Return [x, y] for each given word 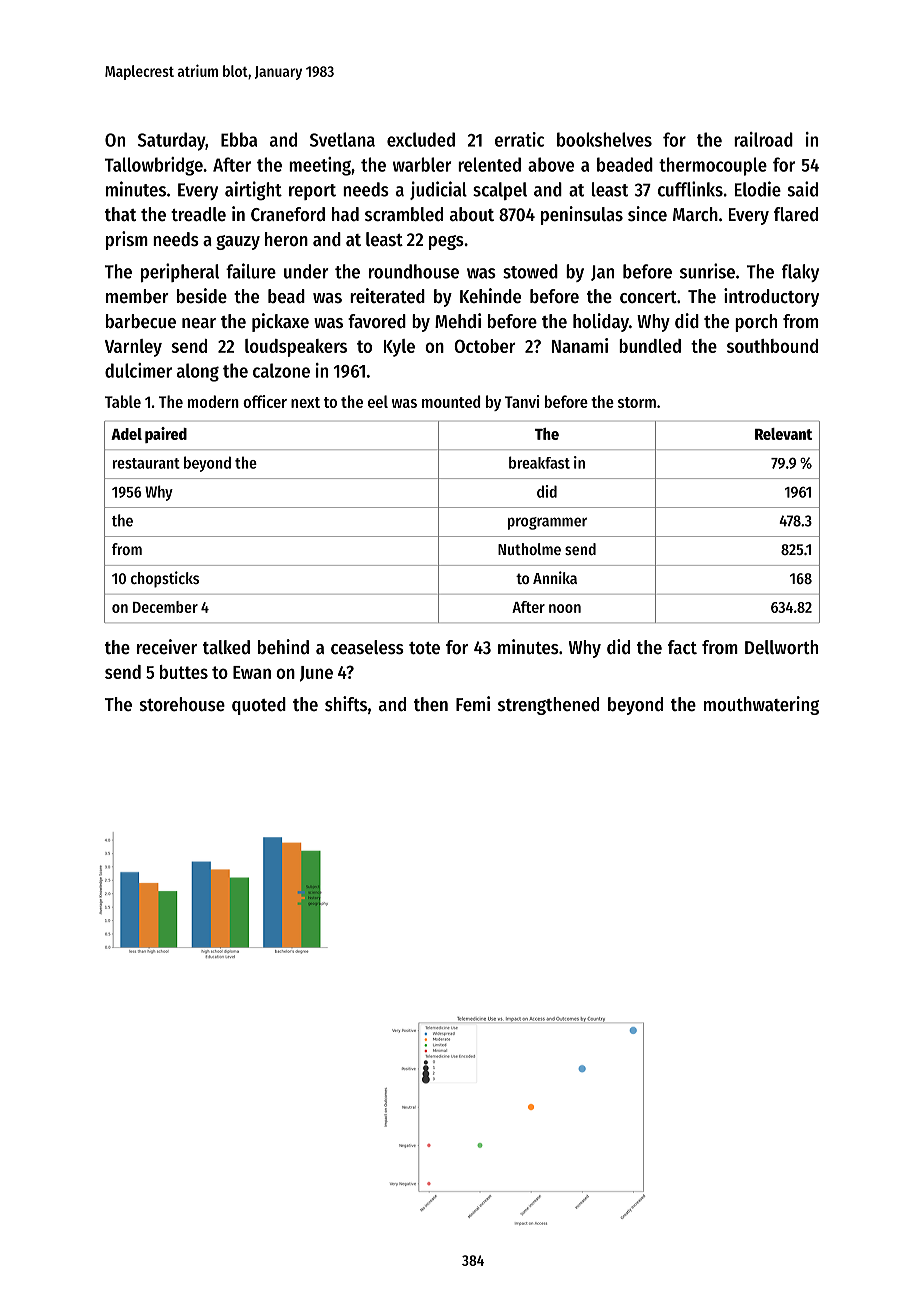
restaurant [146, 463]
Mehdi [458, 320]
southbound [772, 346]
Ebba [239, 139]
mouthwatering [761, 705]
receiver [167, 647]
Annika [555, 577]
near [199, 323]
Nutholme [529, 549]
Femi [473, 704]
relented [489, 164]
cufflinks [690, 189]
